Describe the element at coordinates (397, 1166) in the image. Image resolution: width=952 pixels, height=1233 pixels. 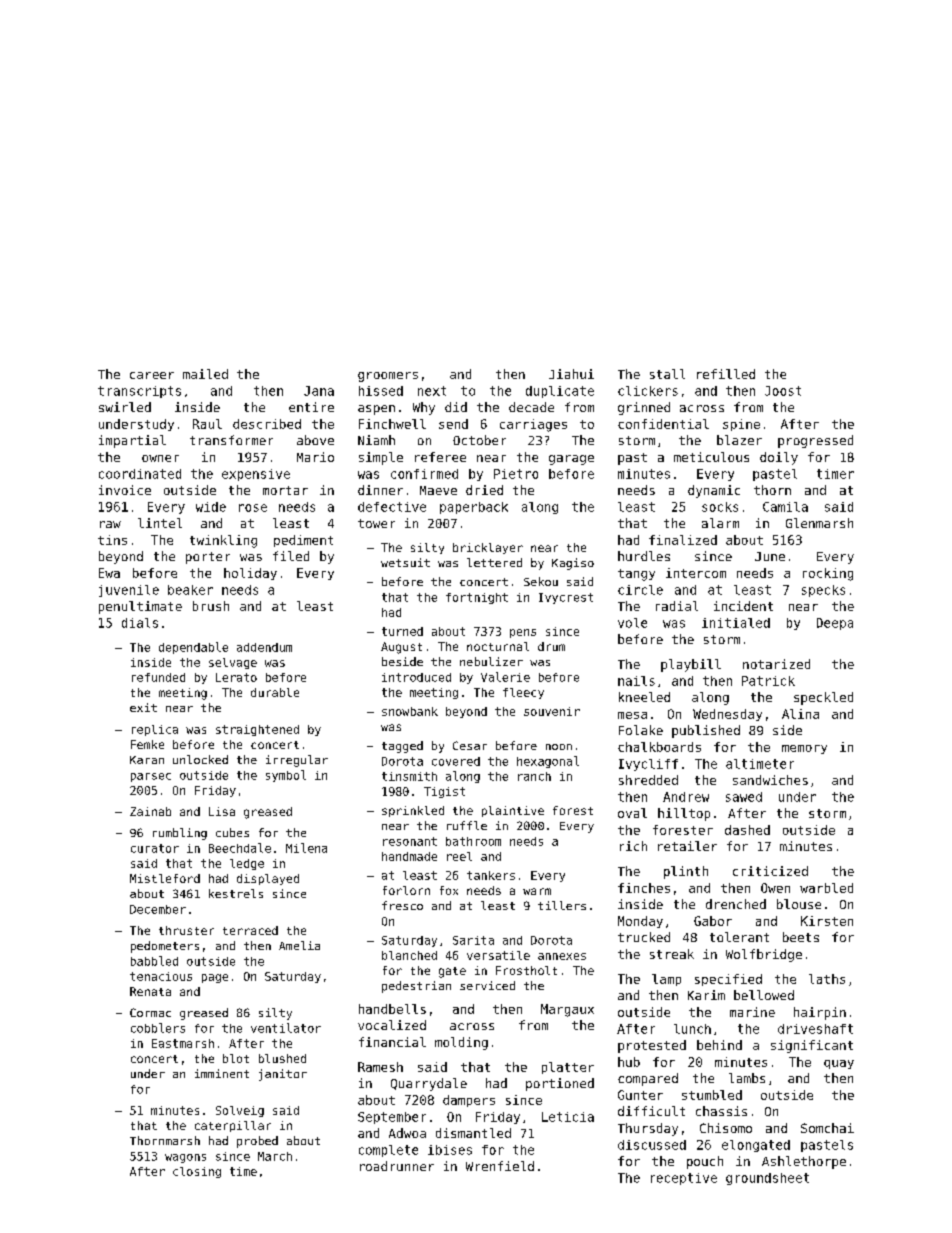
I see `roadrunner` at that location.
